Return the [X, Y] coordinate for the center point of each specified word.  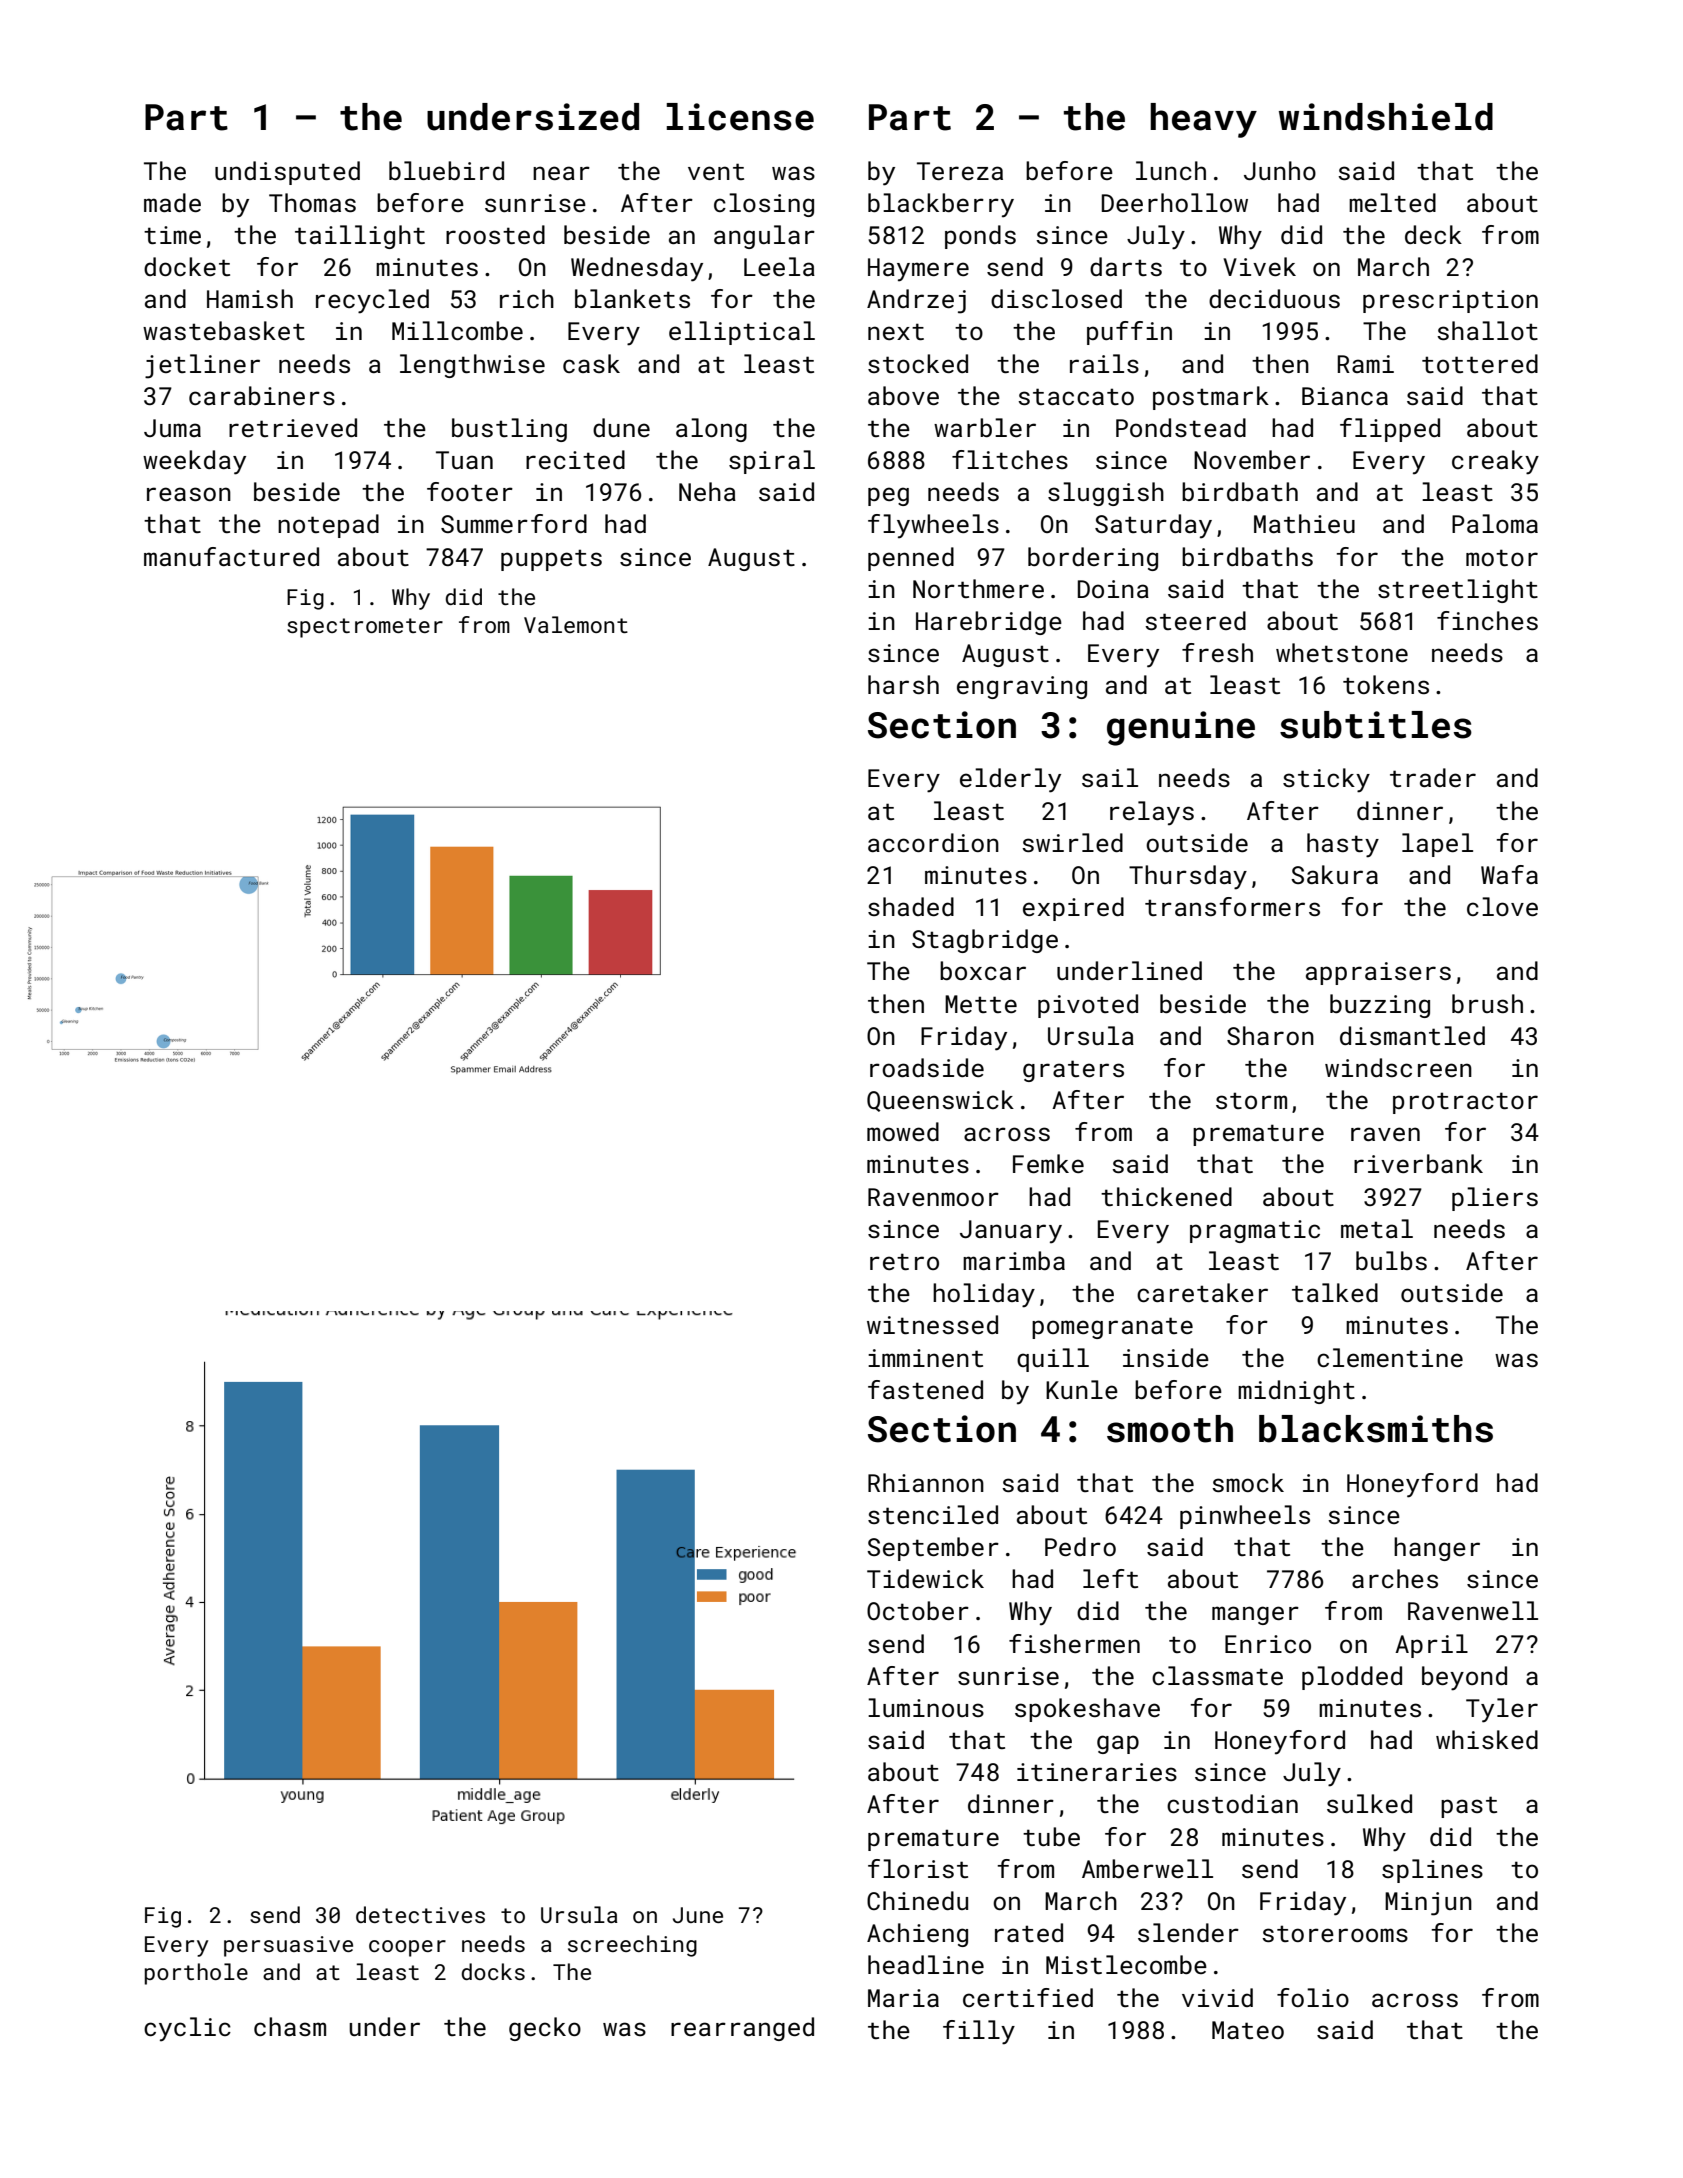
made [172, 202]
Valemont [576, 624]
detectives [420, 1914]
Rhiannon [926, 1482]
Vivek [1259, 266]
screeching [632, 1946]
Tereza [960, 171]
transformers [1232, 906]
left [1110, 1578]
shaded [911, 906]
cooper [407, 1948]
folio [1313, 1997]
